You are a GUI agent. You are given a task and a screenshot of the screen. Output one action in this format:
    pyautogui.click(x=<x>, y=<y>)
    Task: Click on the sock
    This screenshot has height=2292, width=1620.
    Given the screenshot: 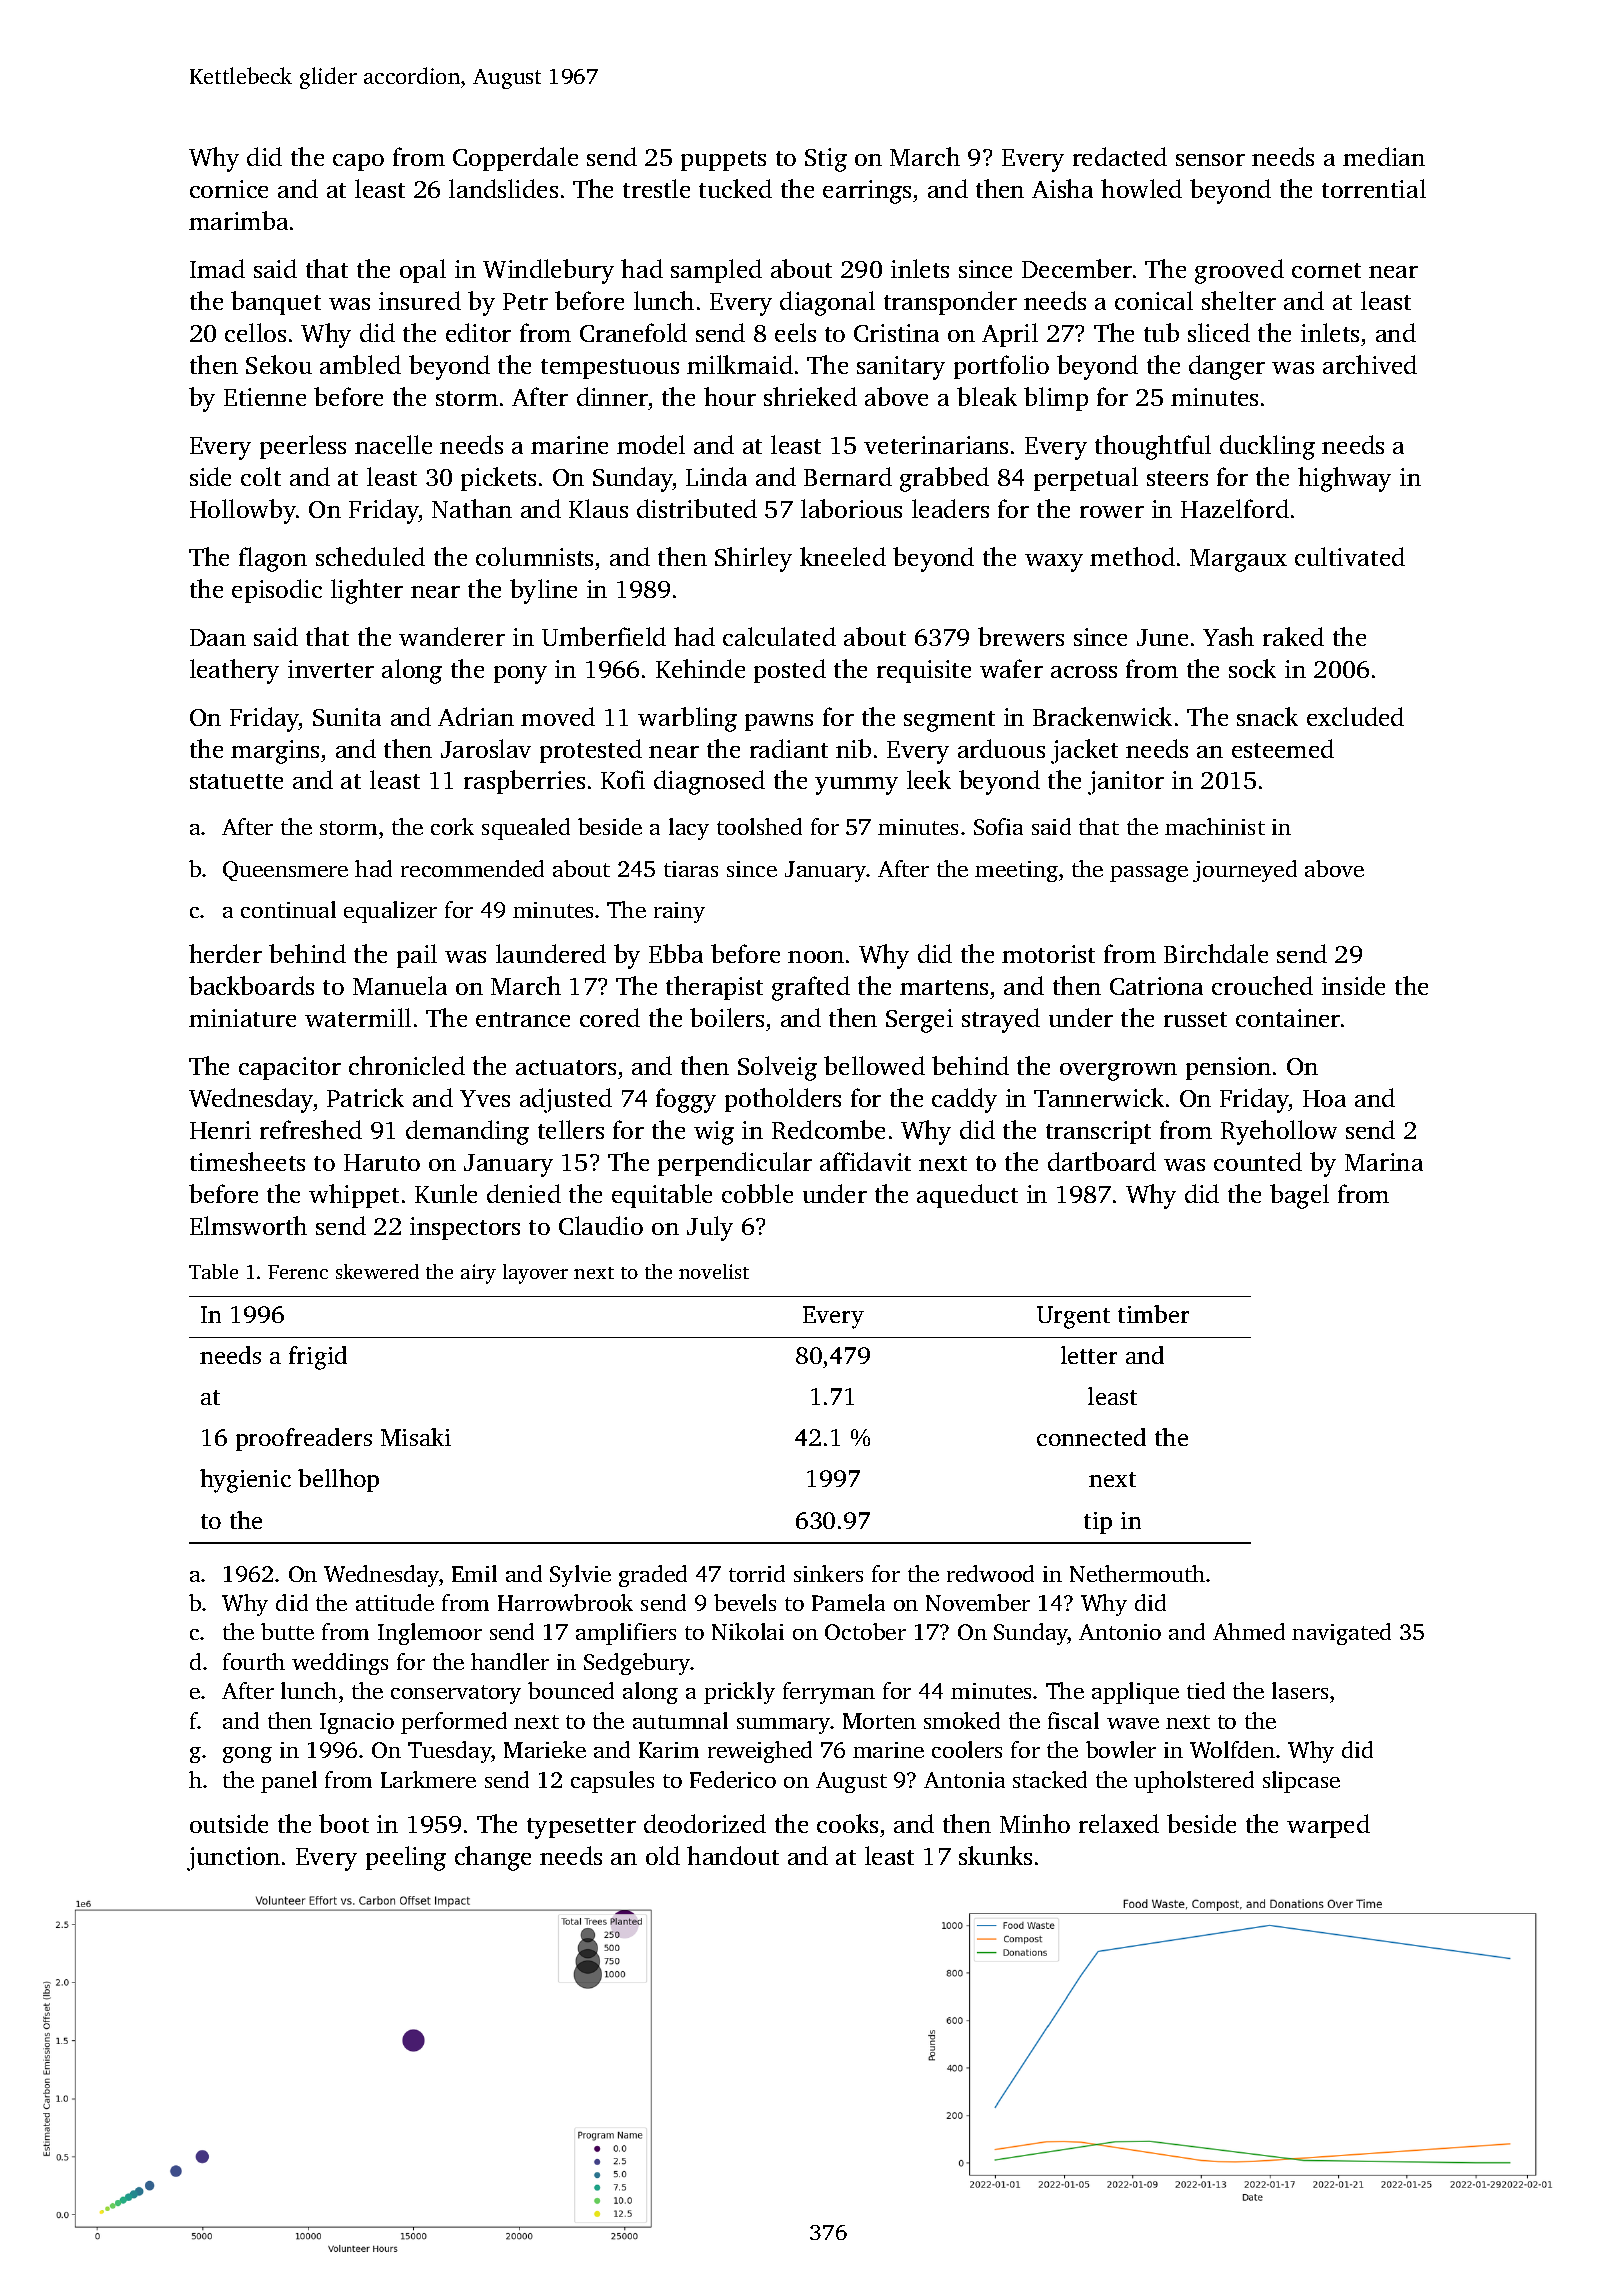 What is the action you would take?
    pyautogui.click(x=1252, y=668)
